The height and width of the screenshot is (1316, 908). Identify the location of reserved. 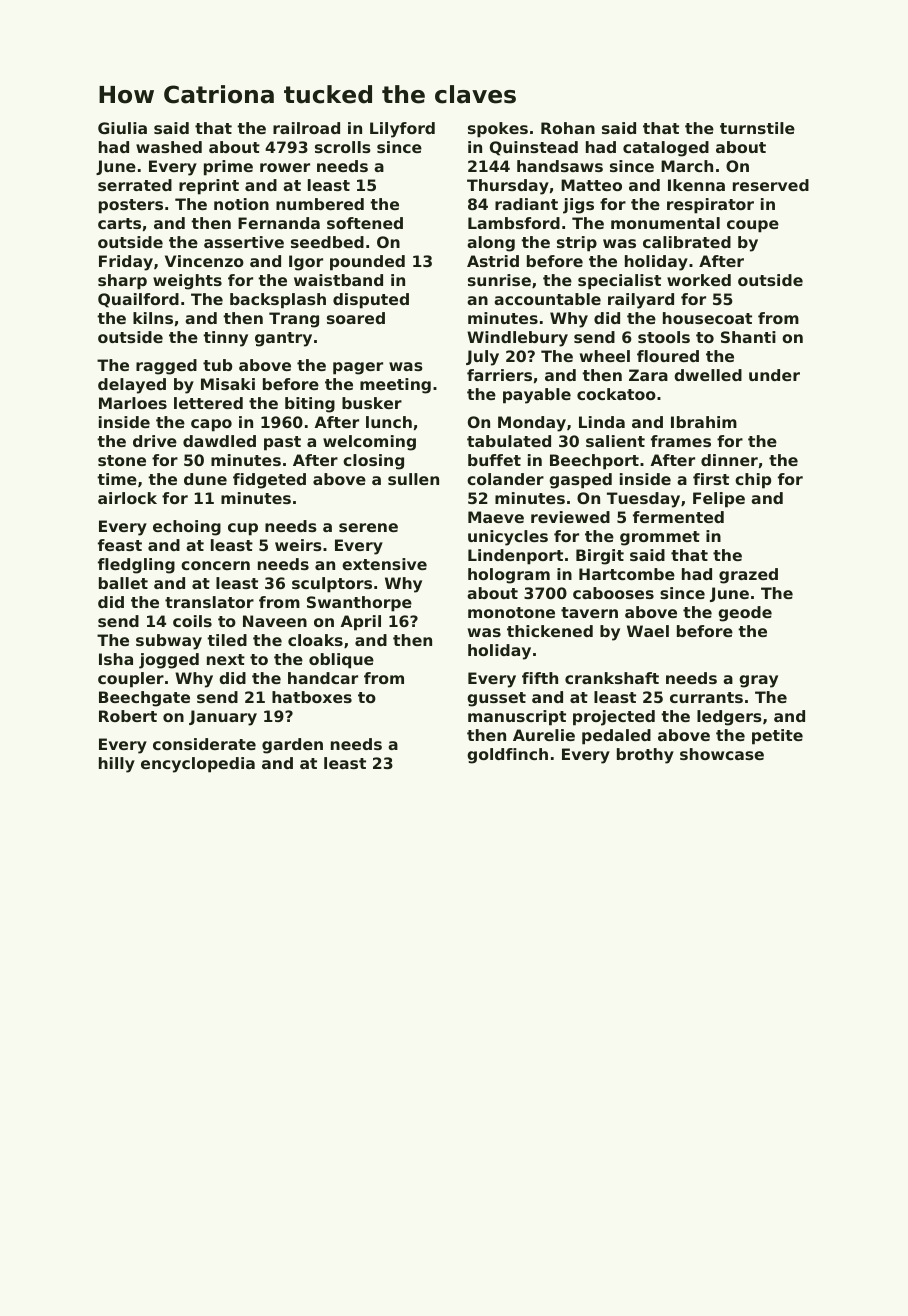
(771, 185).
